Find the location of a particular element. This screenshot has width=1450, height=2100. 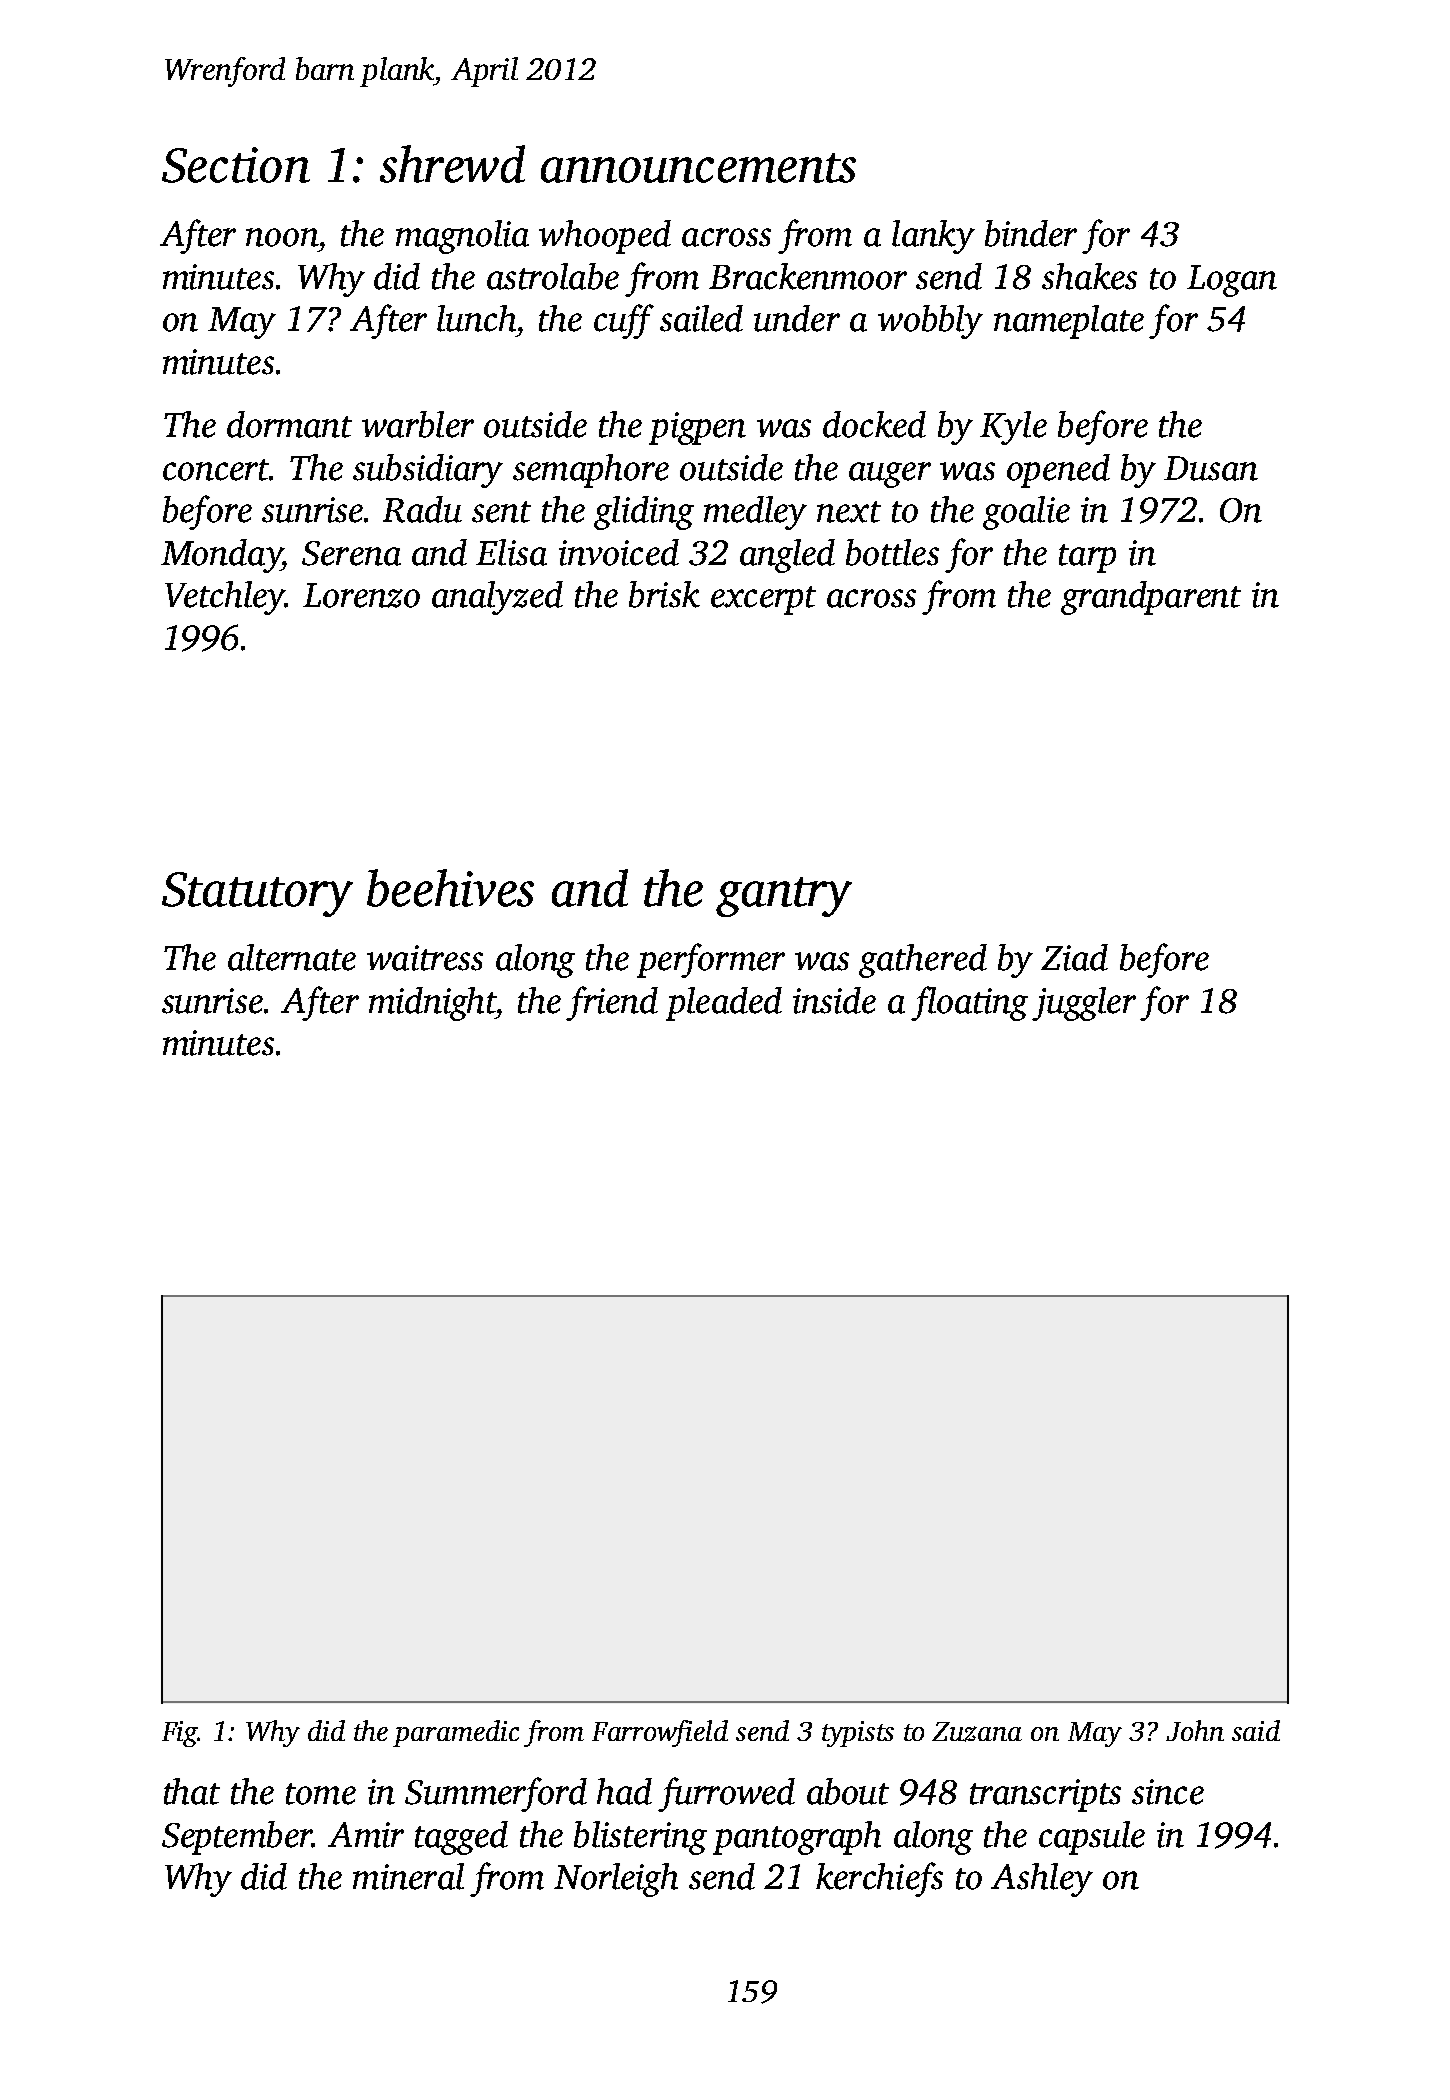

Fig is located at coordinates (179, 1734).
